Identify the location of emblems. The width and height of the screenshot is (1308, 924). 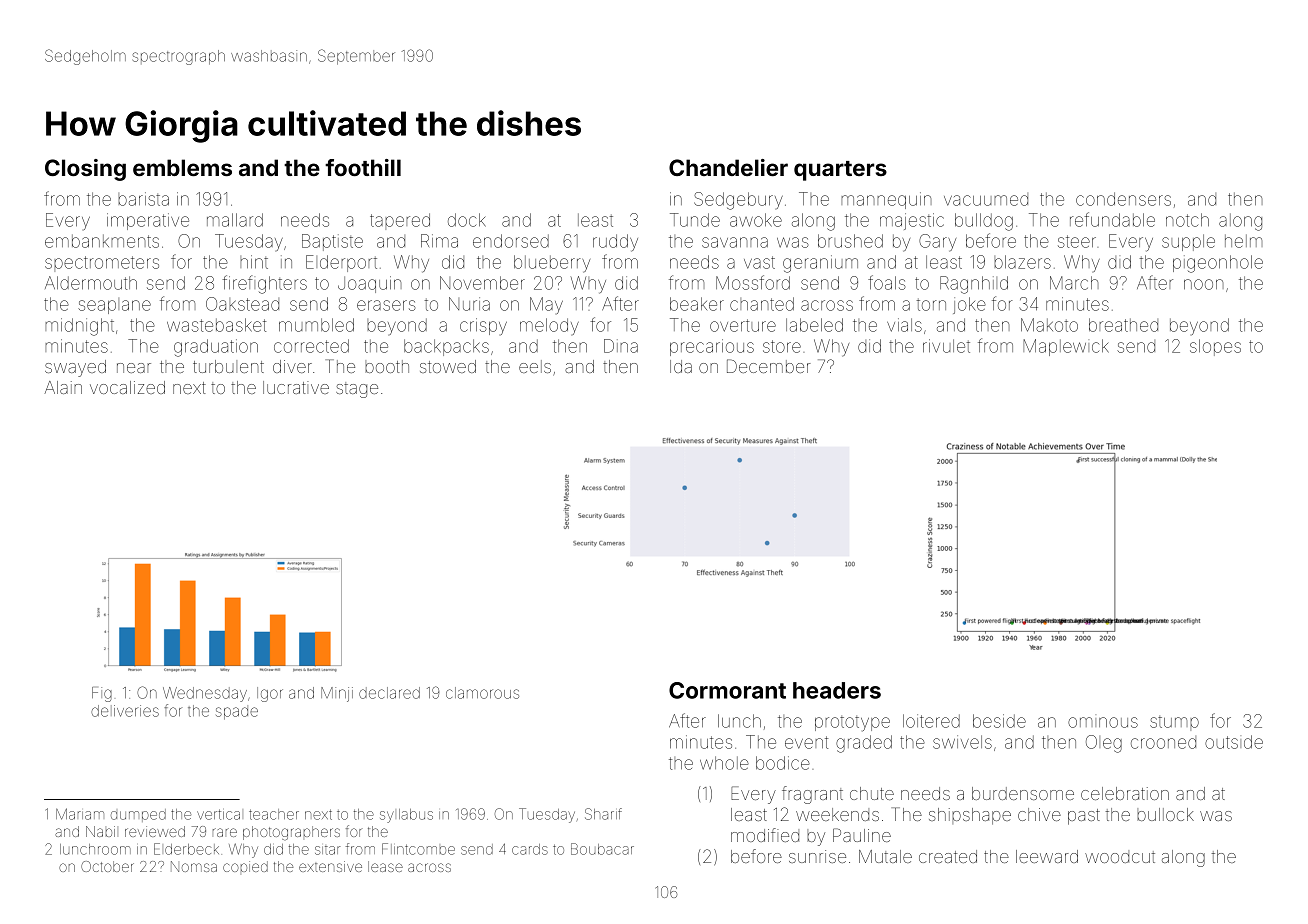
(182, 167).
